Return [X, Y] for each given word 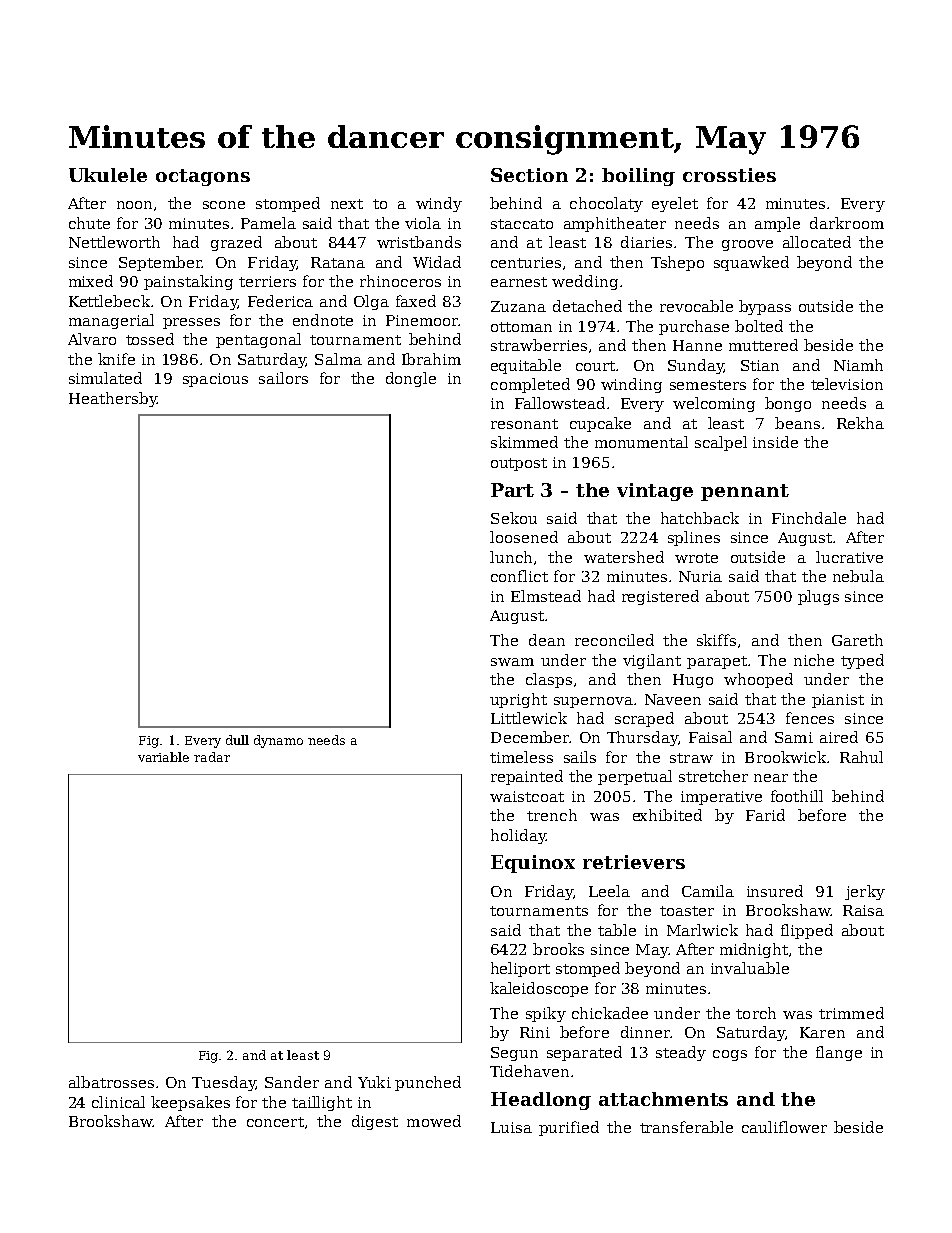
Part [512, 490]
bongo [788, 404]
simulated [105, 378]
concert [275, 1122]
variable [163, 757]
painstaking [188, 282]
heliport [520, 969]
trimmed [851, 1013]
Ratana [338, 262]
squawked [751, 263]
